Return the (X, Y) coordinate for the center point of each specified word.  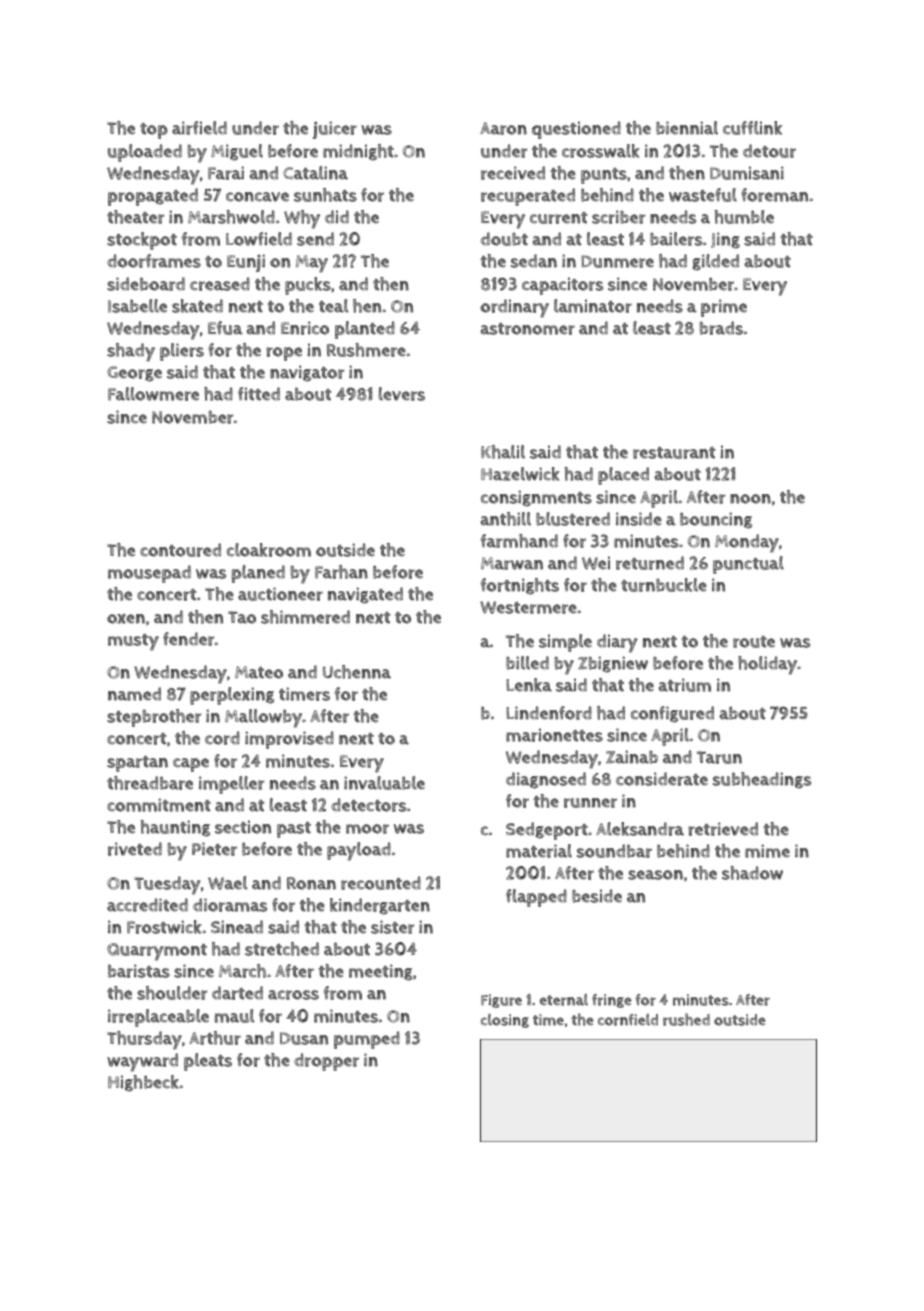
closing (505, 1021)
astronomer (528, 329)
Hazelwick (520, 474)
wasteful (703, 195)
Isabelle (137, 306)
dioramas (230, 905)
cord (222, 738)
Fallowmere (153, 394)
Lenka (529, 685)
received (513, 173)
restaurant (674, 453)
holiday (767, 665)
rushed (686, 1019)
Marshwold (231, 217)
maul (234, 1016)
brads (721, 328)
